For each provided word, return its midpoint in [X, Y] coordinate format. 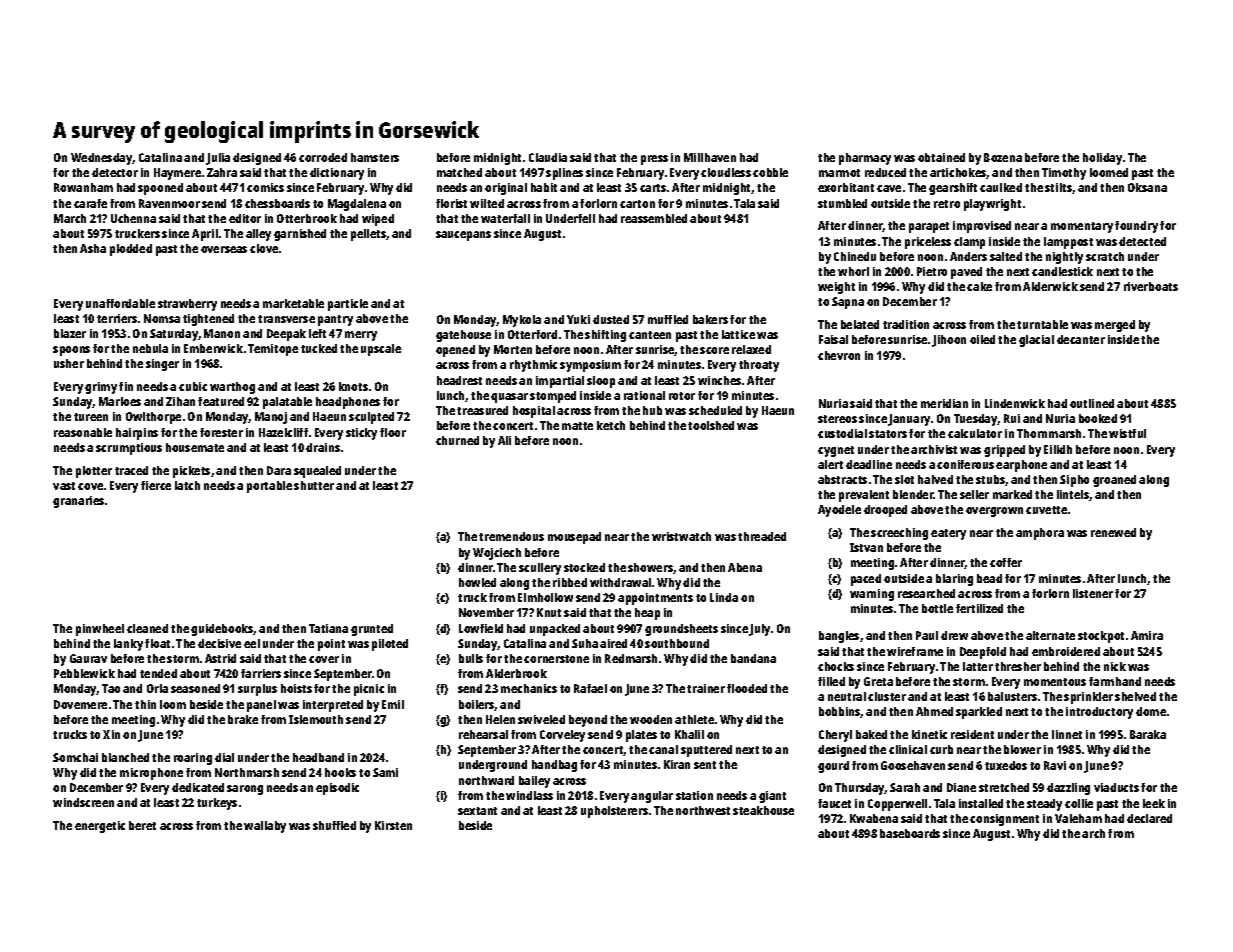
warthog [232, 388]
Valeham [1078, 818]
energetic [100, 827]
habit [544, 187]
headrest [459, 380]
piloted [390, 645]
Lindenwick [1015, 403]
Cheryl [835, 736]
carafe [90, 203]
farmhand [1115, 681]
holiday [1102, 159]
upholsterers [614, 812]
